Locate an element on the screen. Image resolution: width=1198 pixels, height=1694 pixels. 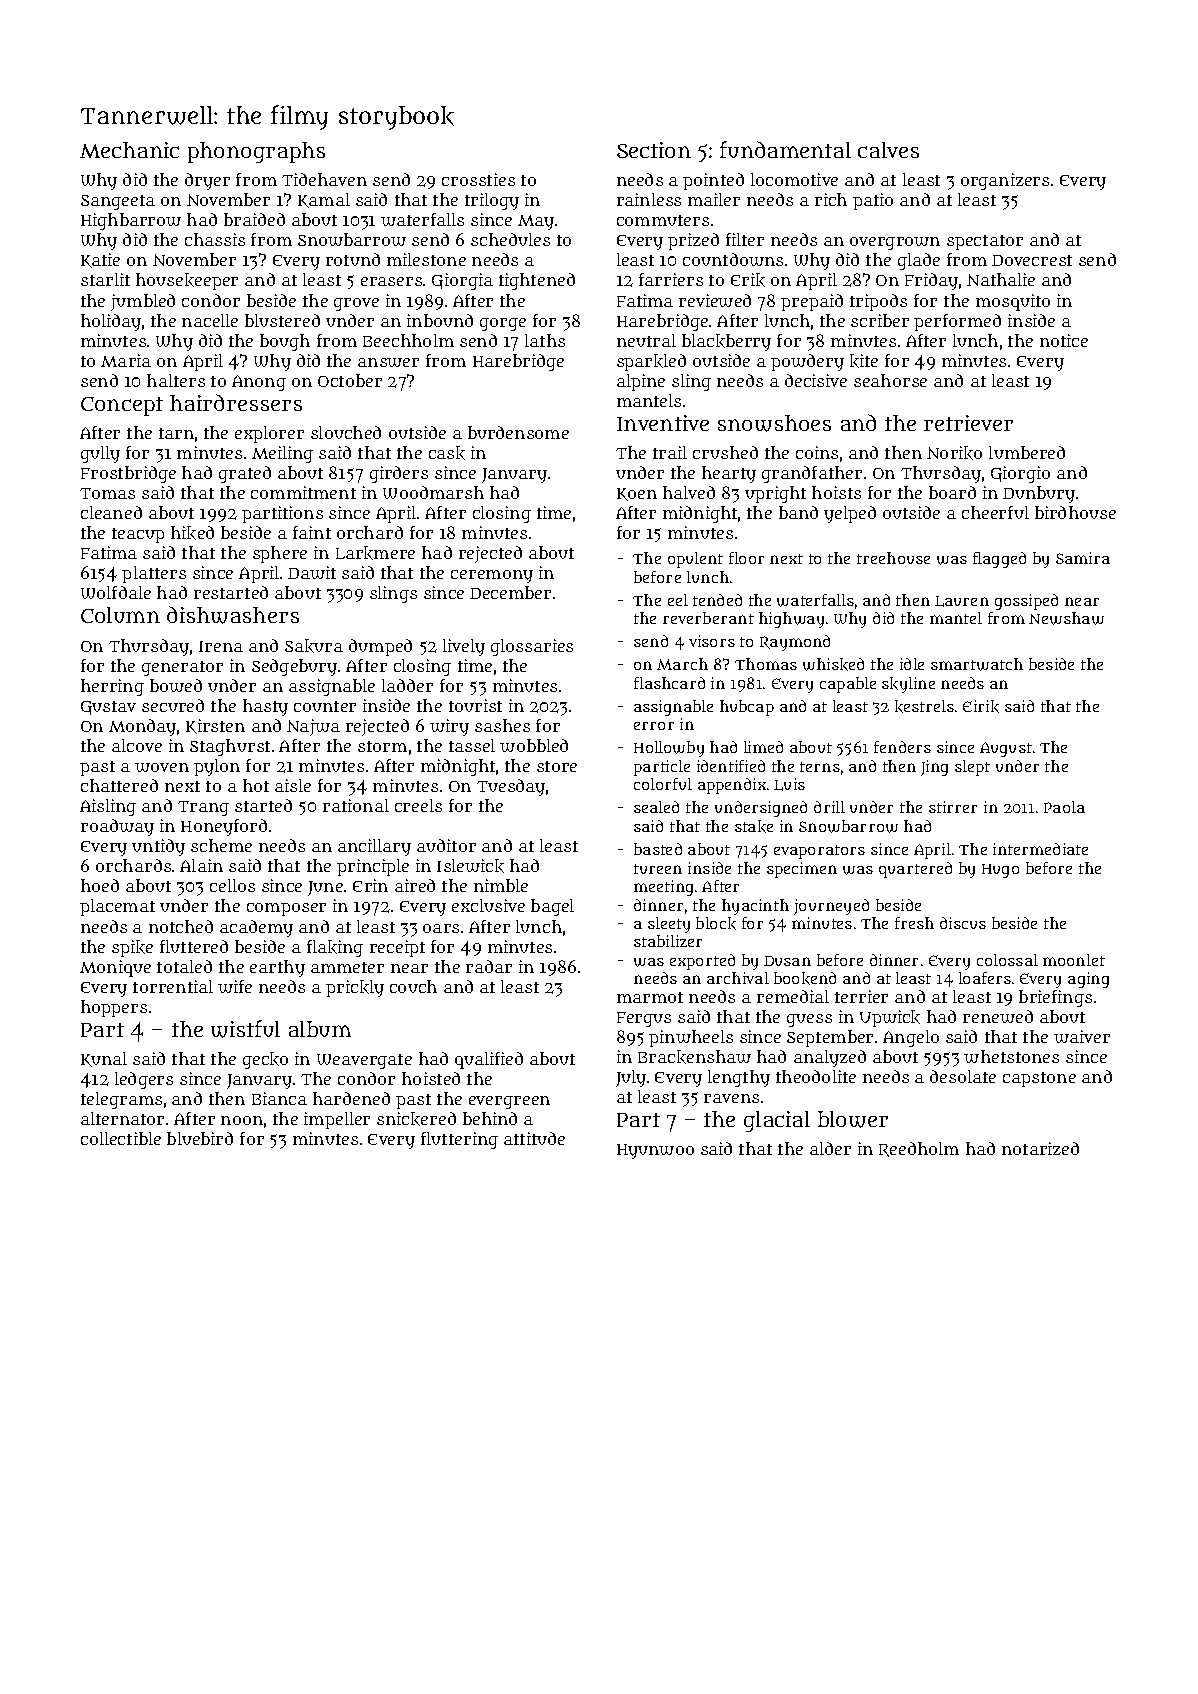
Section is located at coordinates (654, 150).
